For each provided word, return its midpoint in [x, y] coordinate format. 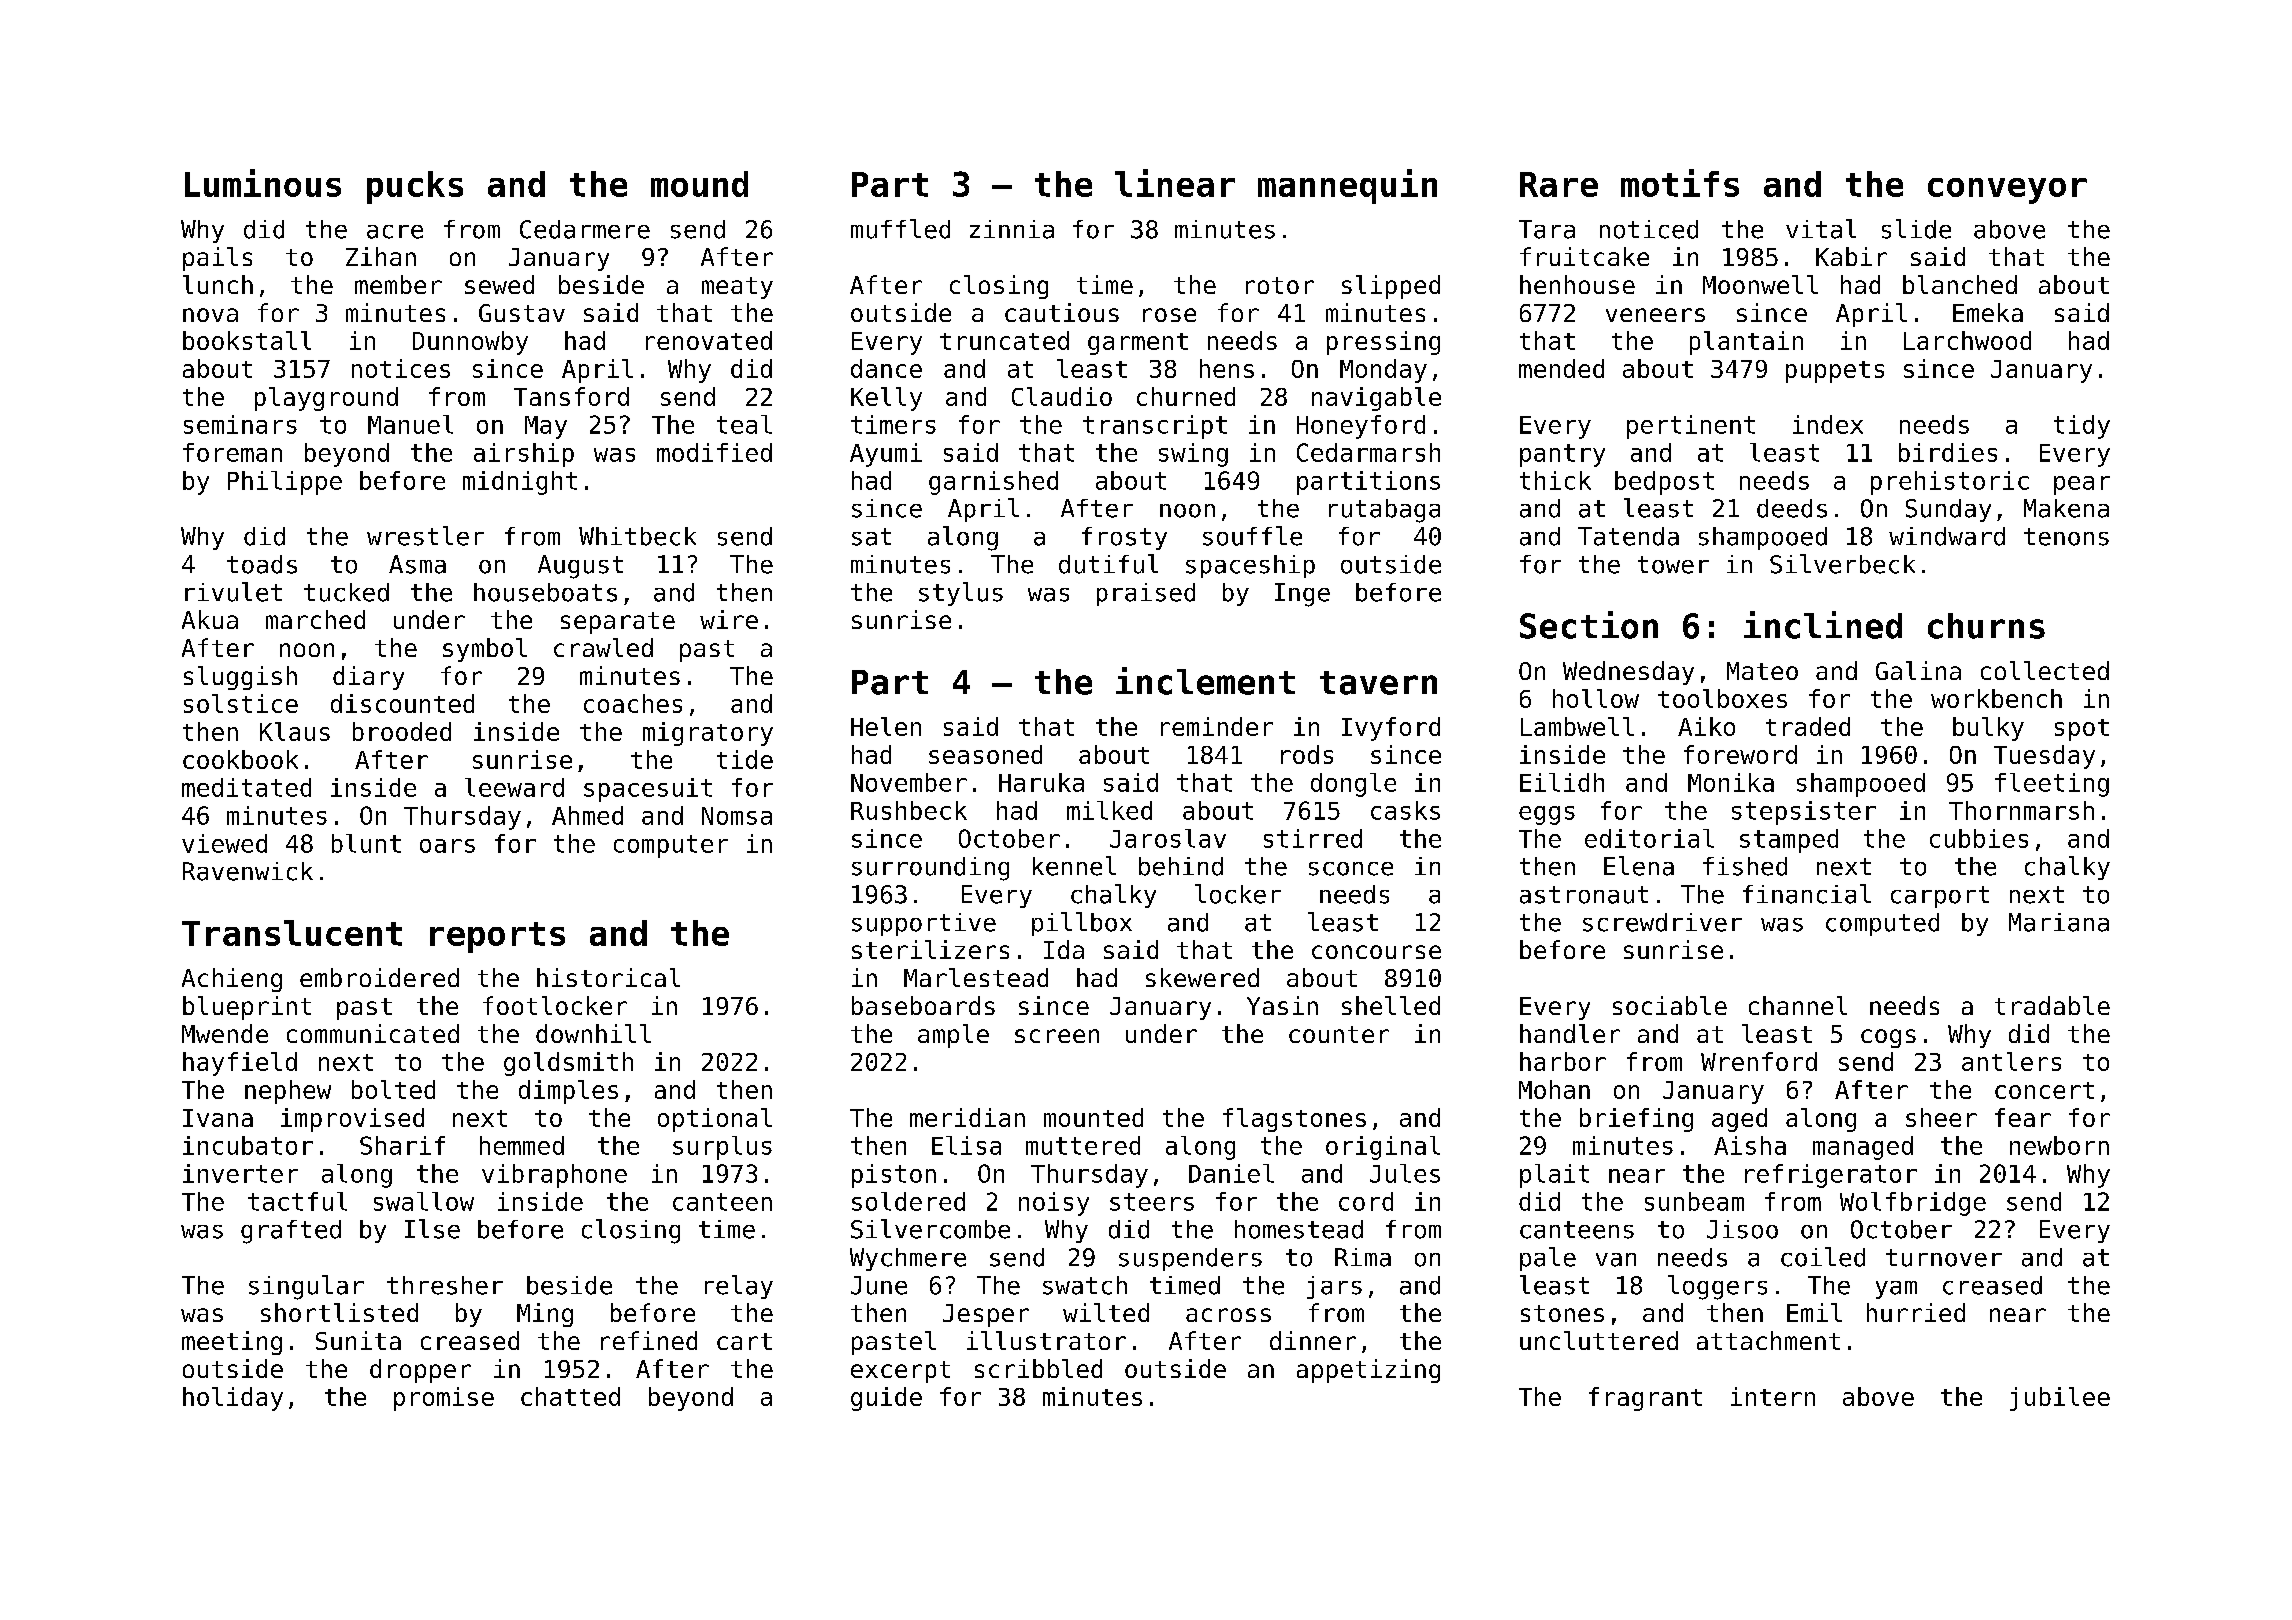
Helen [886, 726]
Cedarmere [585, 229]
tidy [2082, 427]
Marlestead [976, 977]
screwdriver [1662, 922]
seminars [240, 424]
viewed [224, 843]
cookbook [240, 759]
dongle [1353, 785]
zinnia [1012, 229]
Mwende [225, 1033]
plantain [1746, 343]
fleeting [2052, 785]
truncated [1004, 340]
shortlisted [339, 1312]
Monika [1731, 782]
